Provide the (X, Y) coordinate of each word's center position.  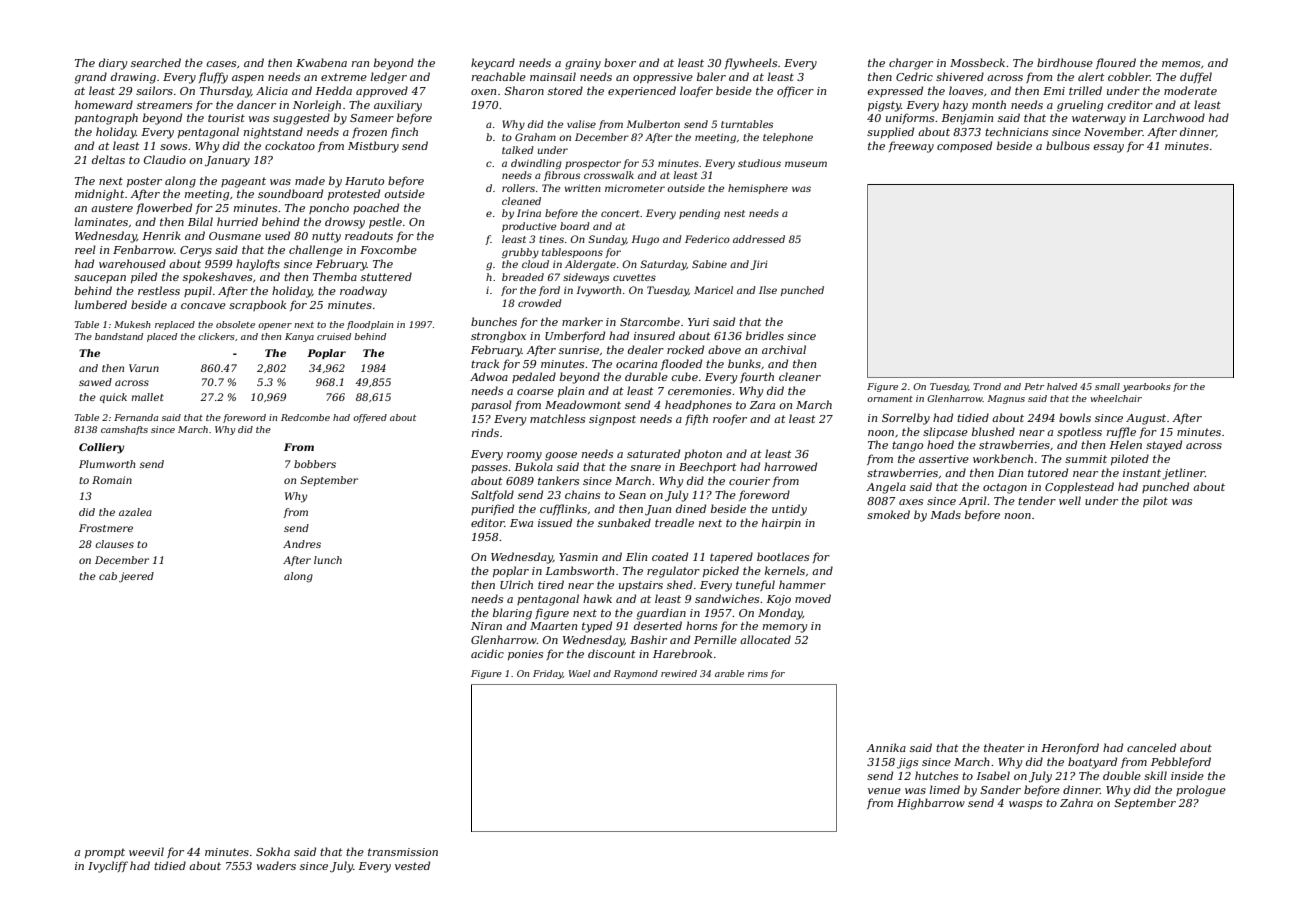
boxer (620, 62)
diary (113, 64)
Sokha (273, 851)
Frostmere (106, 528)
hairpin (781, 523)
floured (1116, 63)
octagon (1005, 488)
